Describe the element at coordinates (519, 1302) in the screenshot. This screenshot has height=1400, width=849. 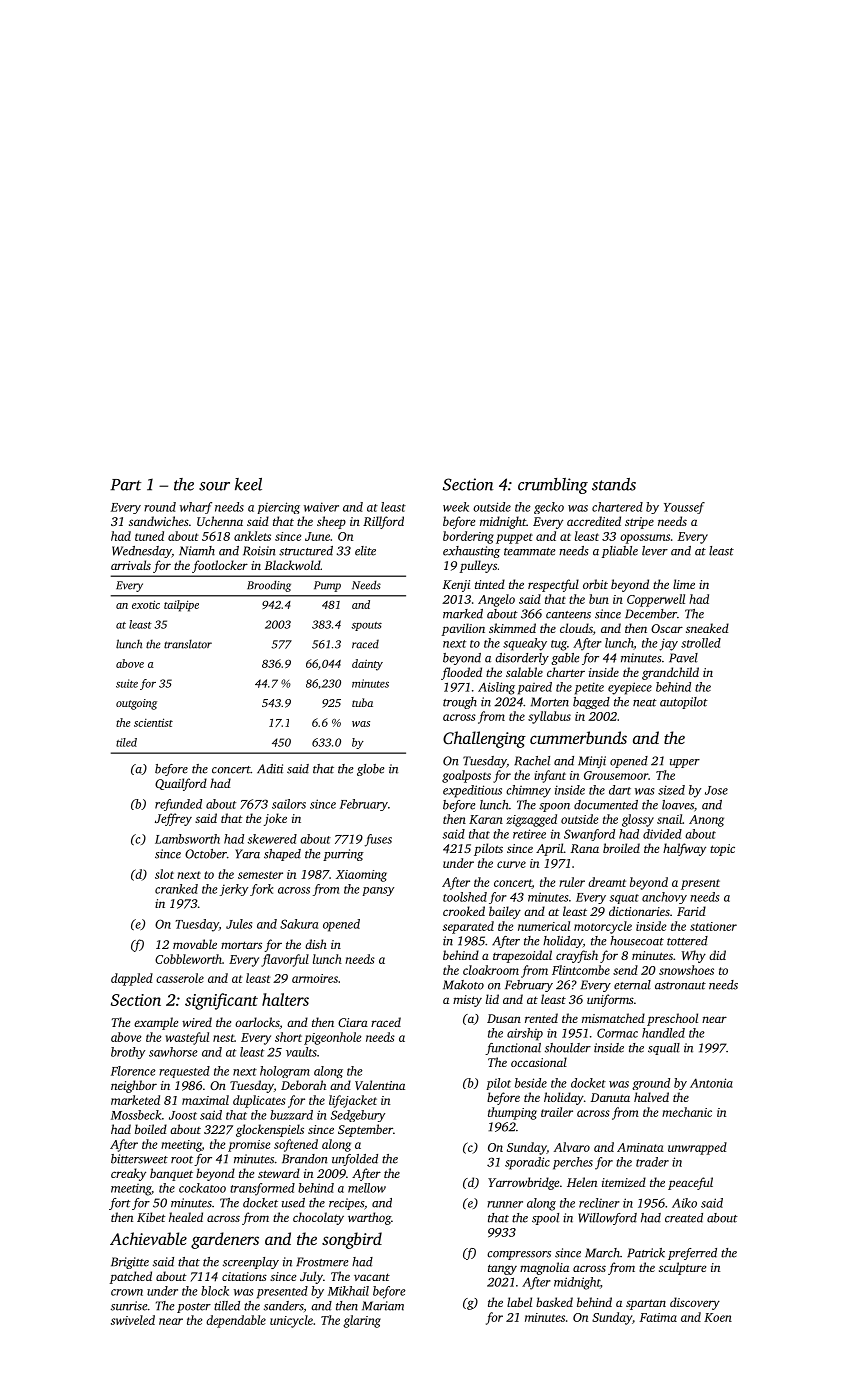
I see `label` at that location.
